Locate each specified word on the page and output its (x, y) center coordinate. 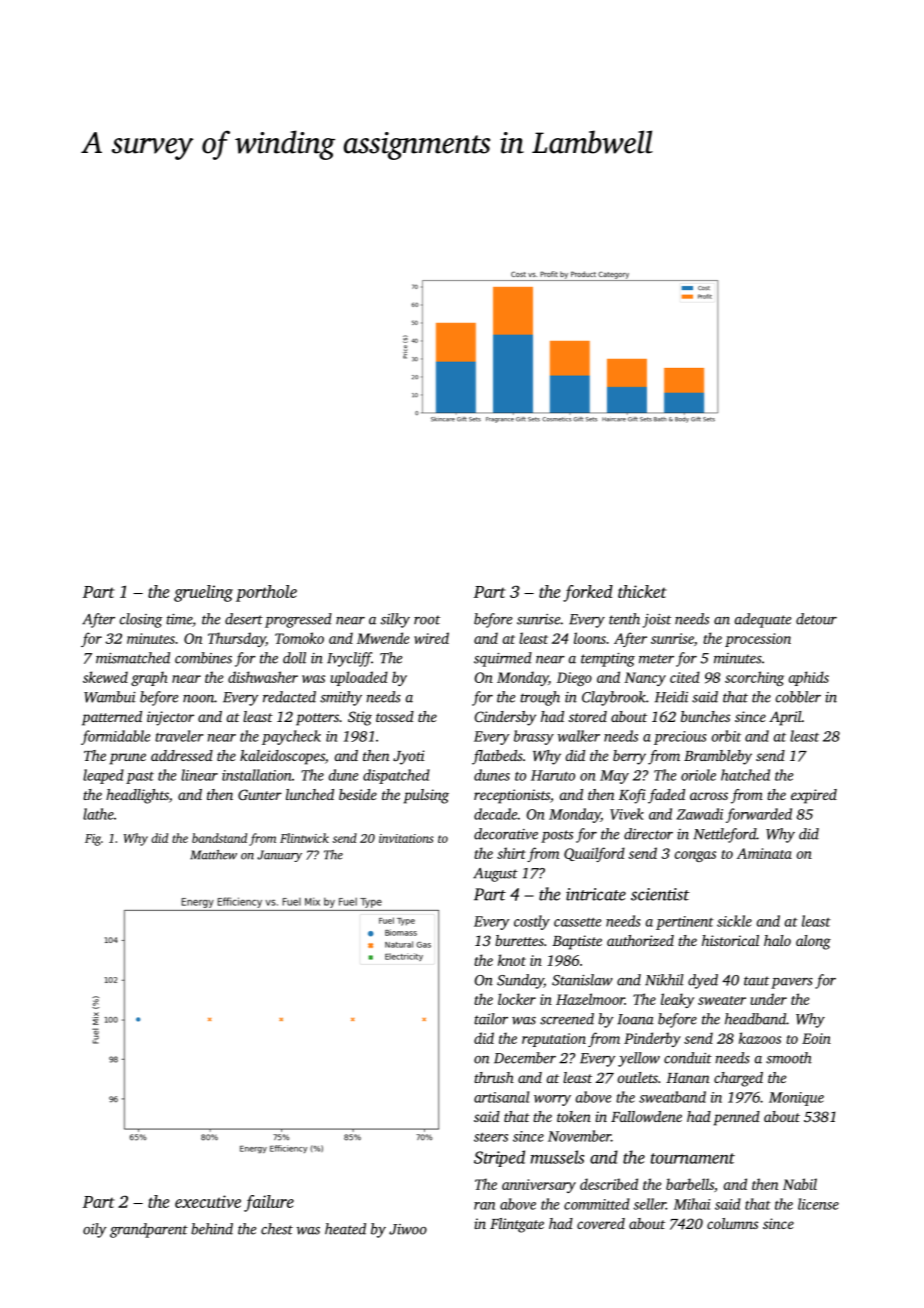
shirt (511, 853)
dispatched (396, 776)
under (768, 999)
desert (244, 619)
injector (170, 718)
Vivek (627, 814)
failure (269, 1203)
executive (208, 1201)
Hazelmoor (590, 999)
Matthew (213, 855)
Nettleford (725, 835)
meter (656, 659)
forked (588, 593)
